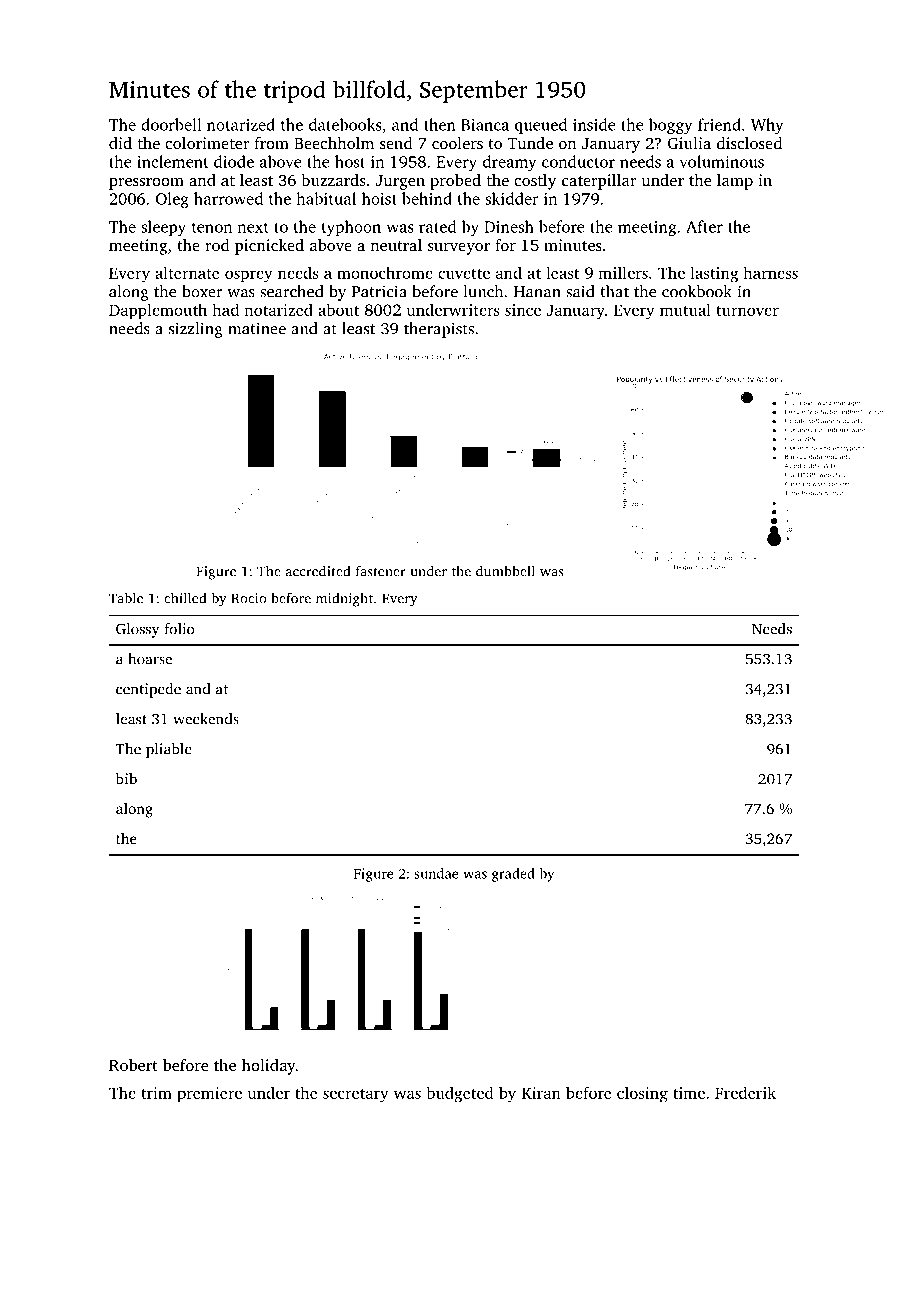  I want to click on graded, so click(513, 875).
